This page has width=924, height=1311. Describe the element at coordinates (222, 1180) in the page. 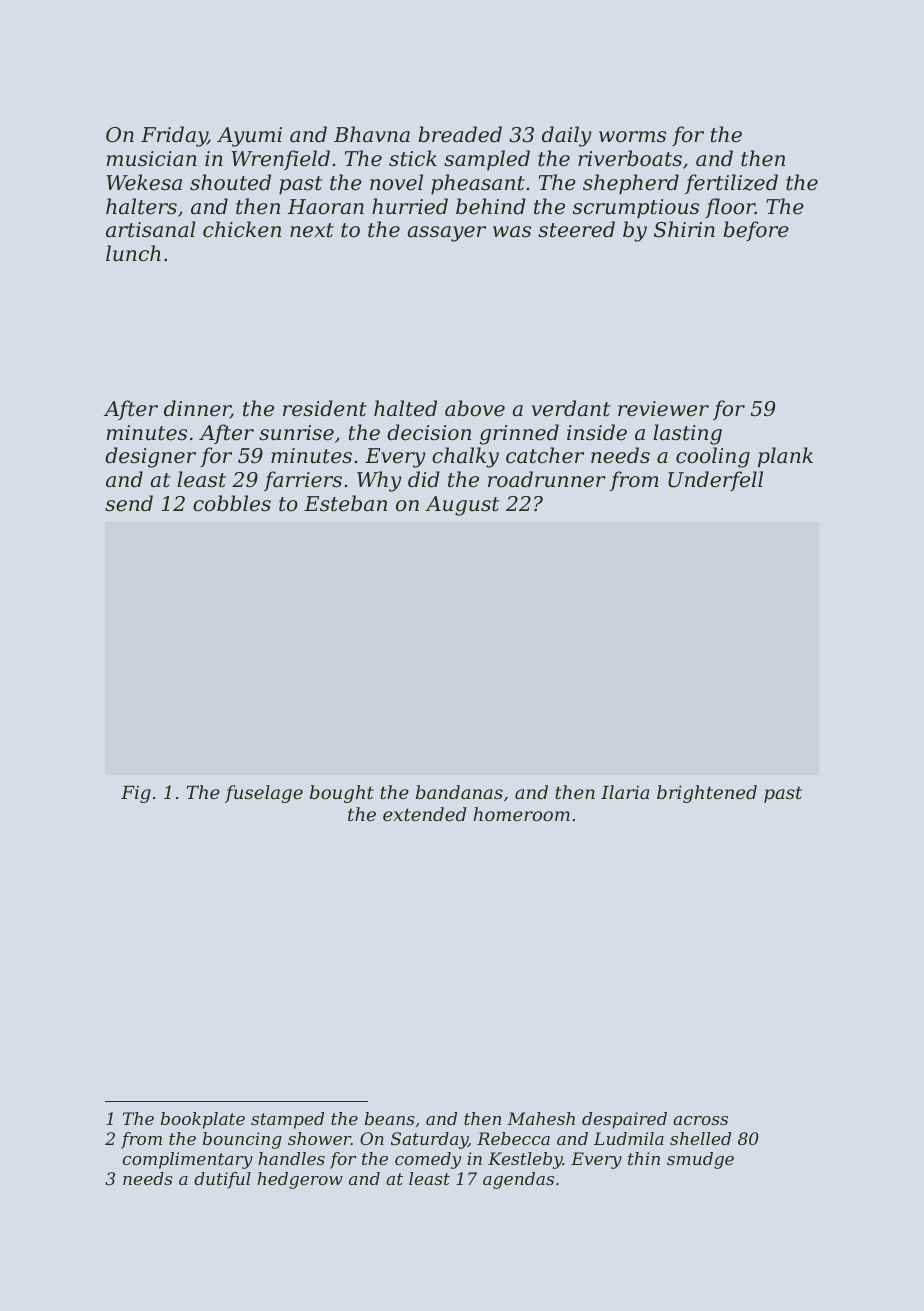

I see `dutiful` at that location.
